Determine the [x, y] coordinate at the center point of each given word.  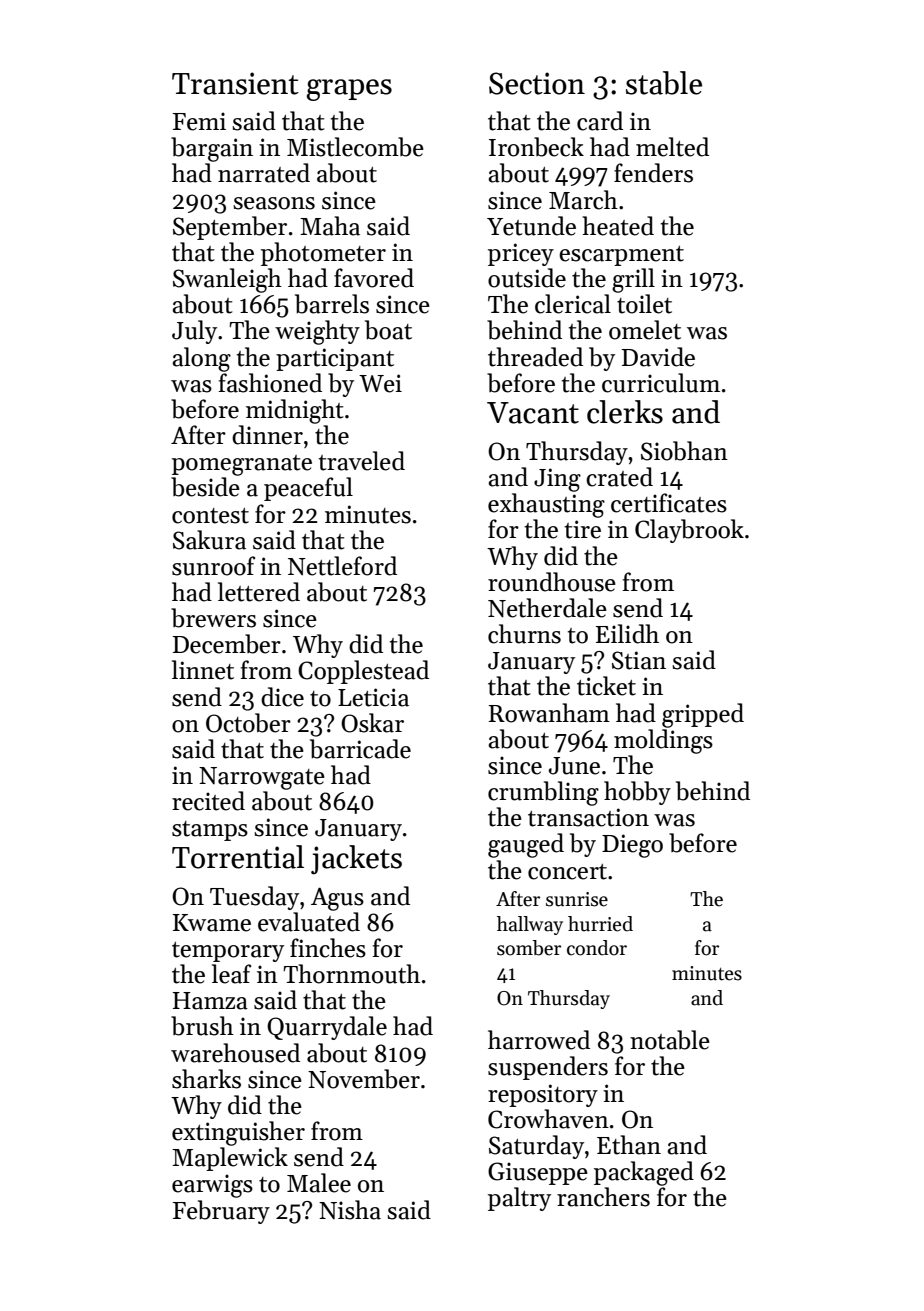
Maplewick [230, 1159]
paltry [519, 1199]
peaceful [308, 489]
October [248, 723]
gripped [703, 715]
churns [524, 634]
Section [537, 83]
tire [583, 529]
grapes [349, 90]
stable [664, 83]
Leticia [373, 697]
